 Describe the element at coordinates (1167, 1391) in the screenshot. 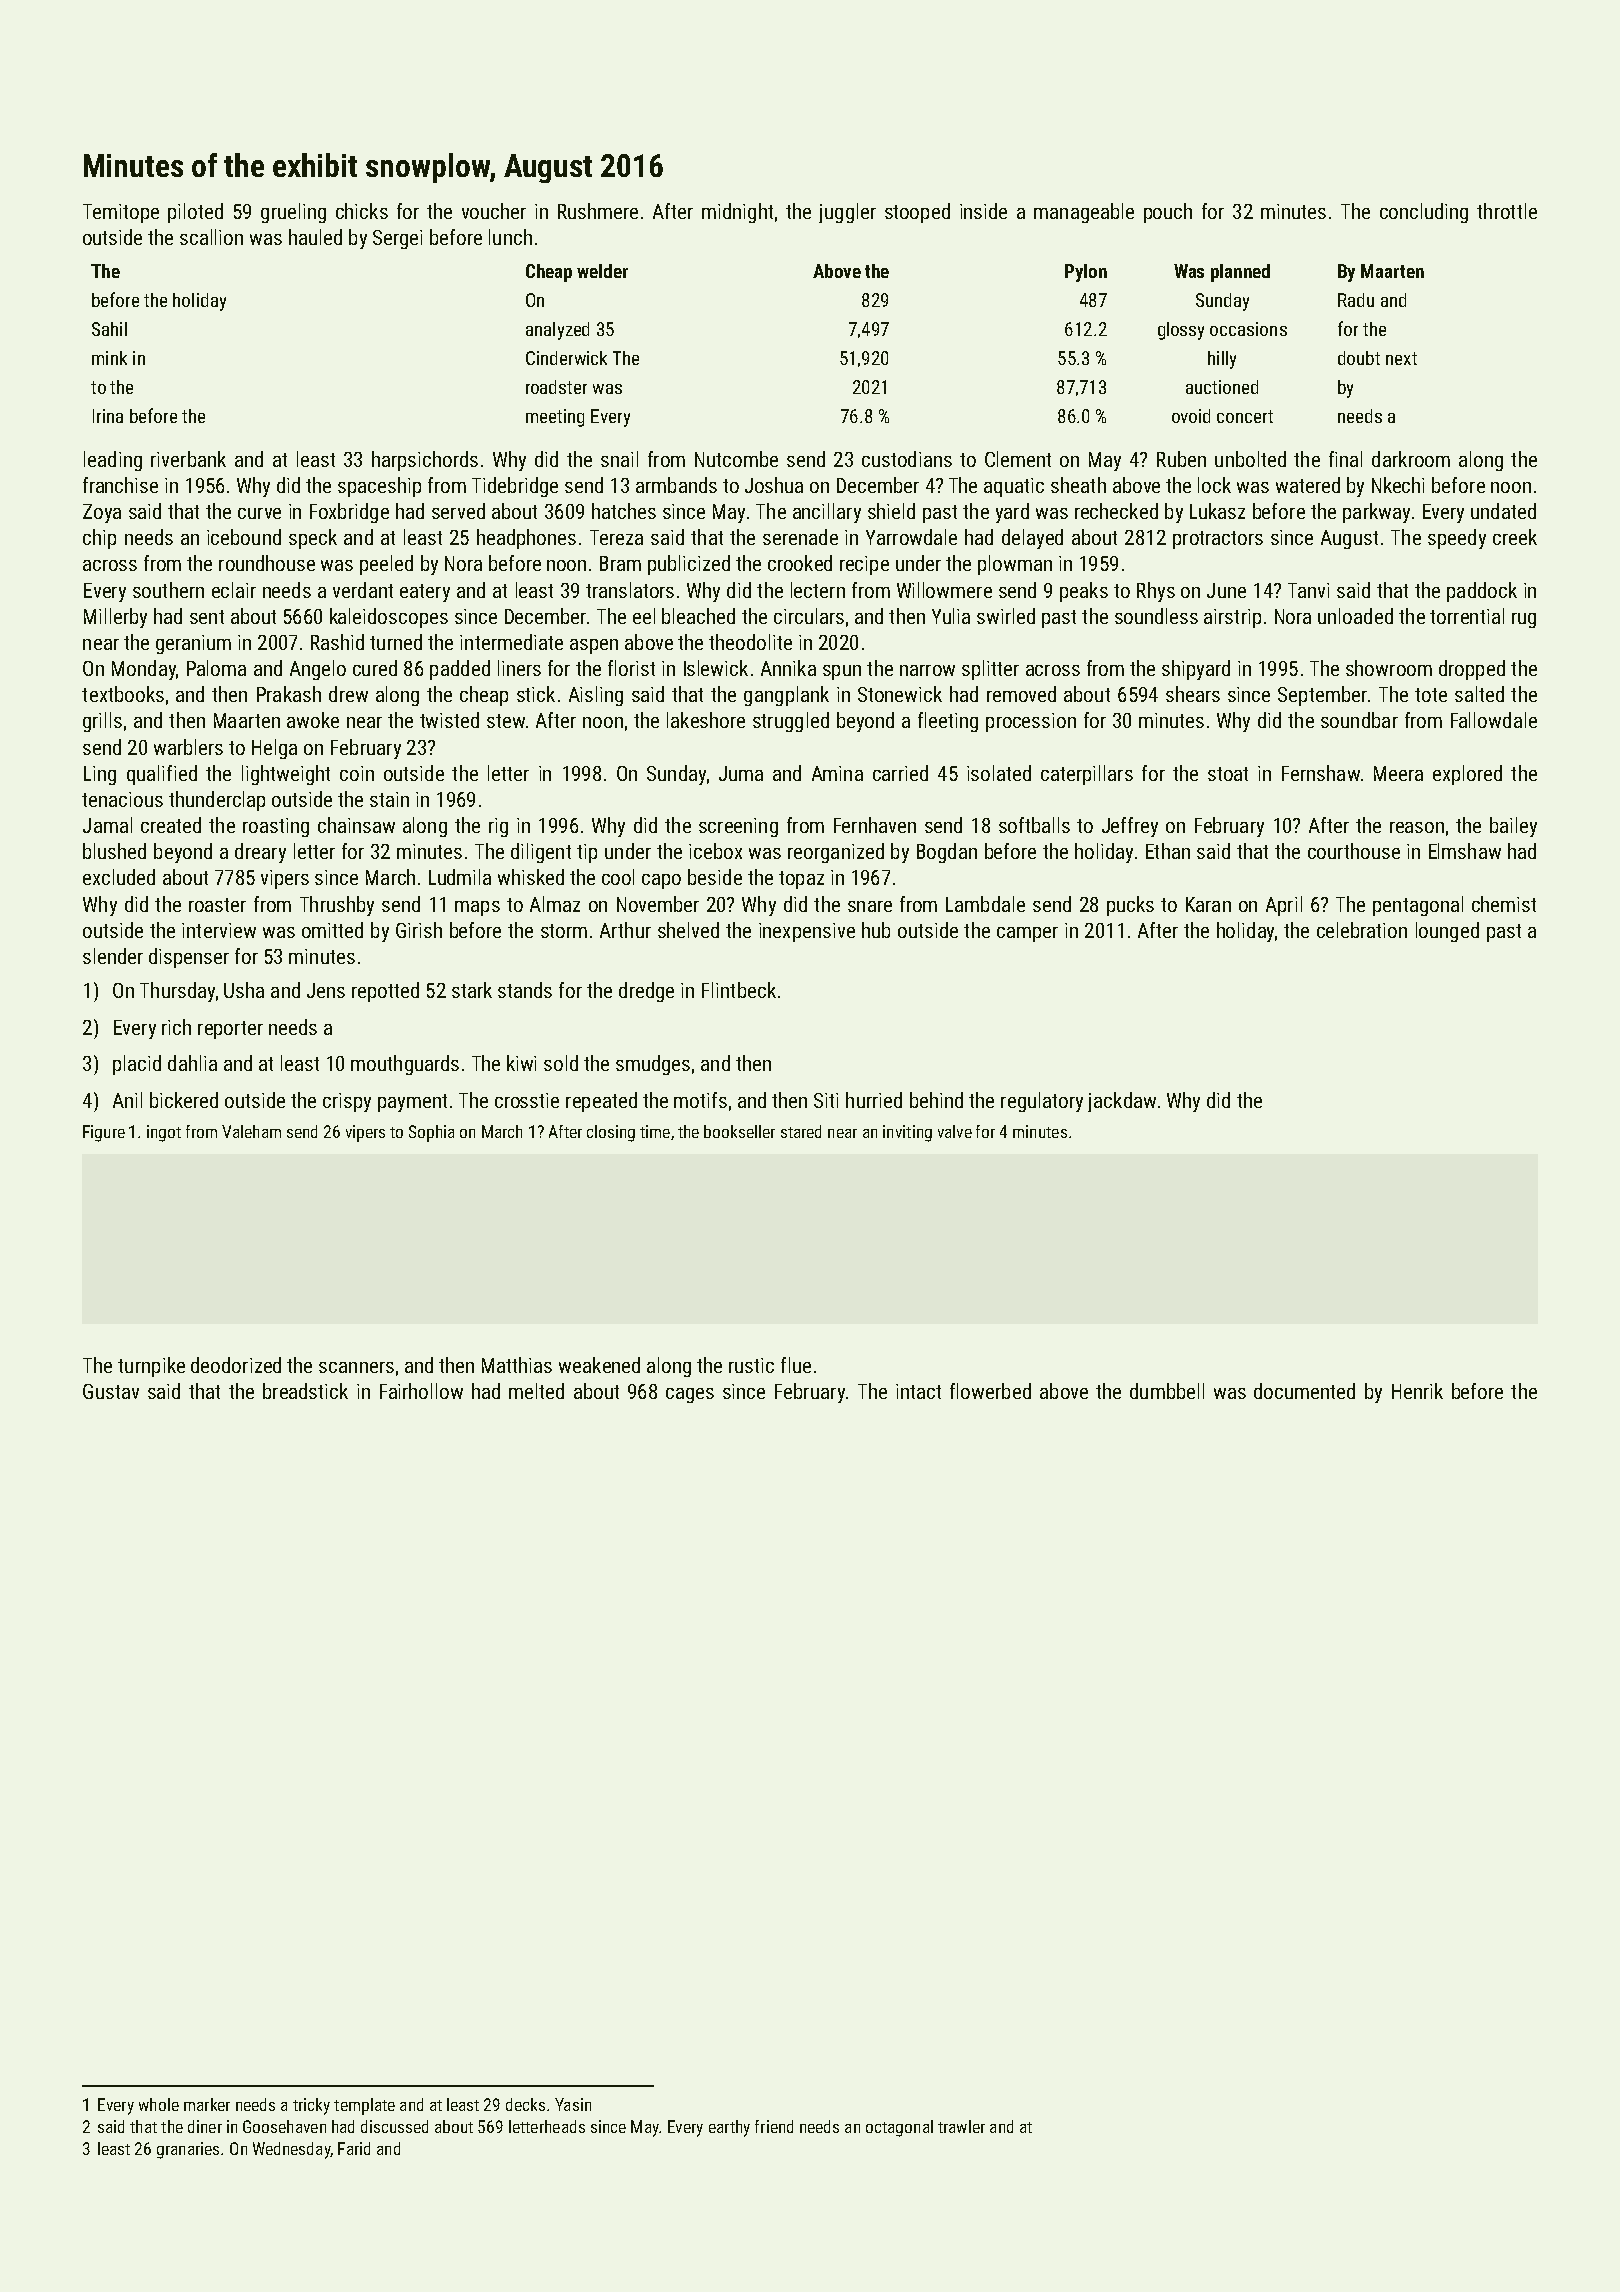

I see `dumbbell` at that location.
